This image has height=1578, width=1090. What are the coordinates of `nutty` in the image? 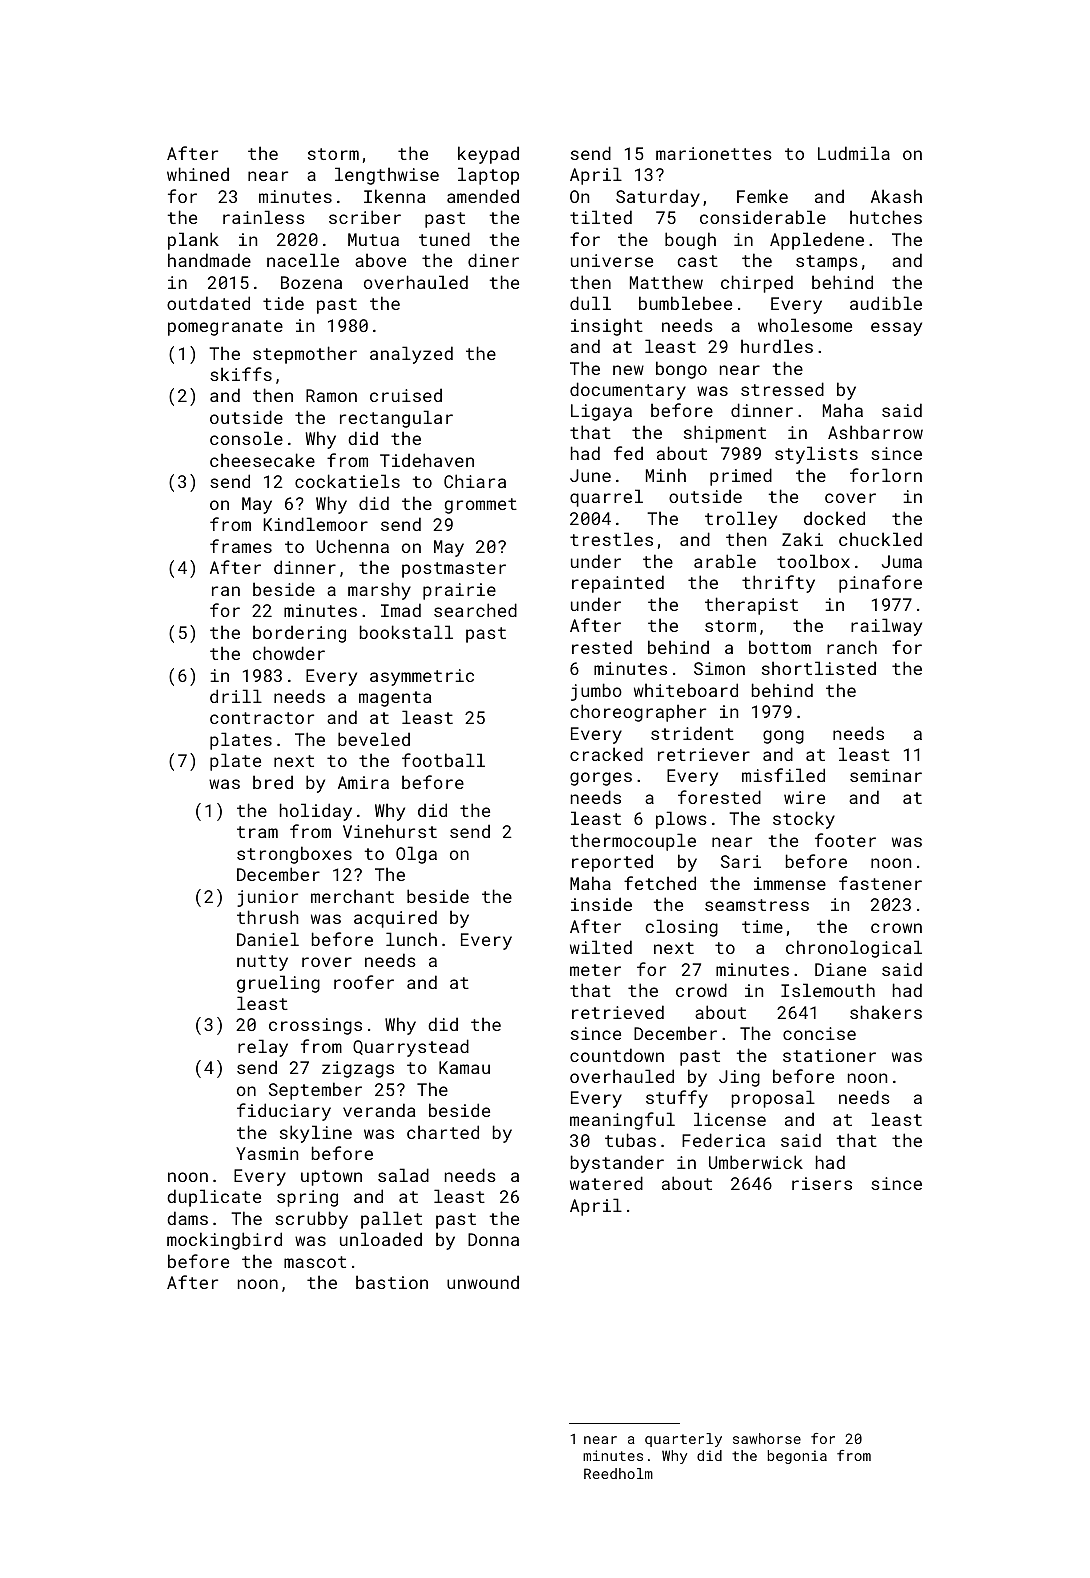 It's located at (262, 963).
